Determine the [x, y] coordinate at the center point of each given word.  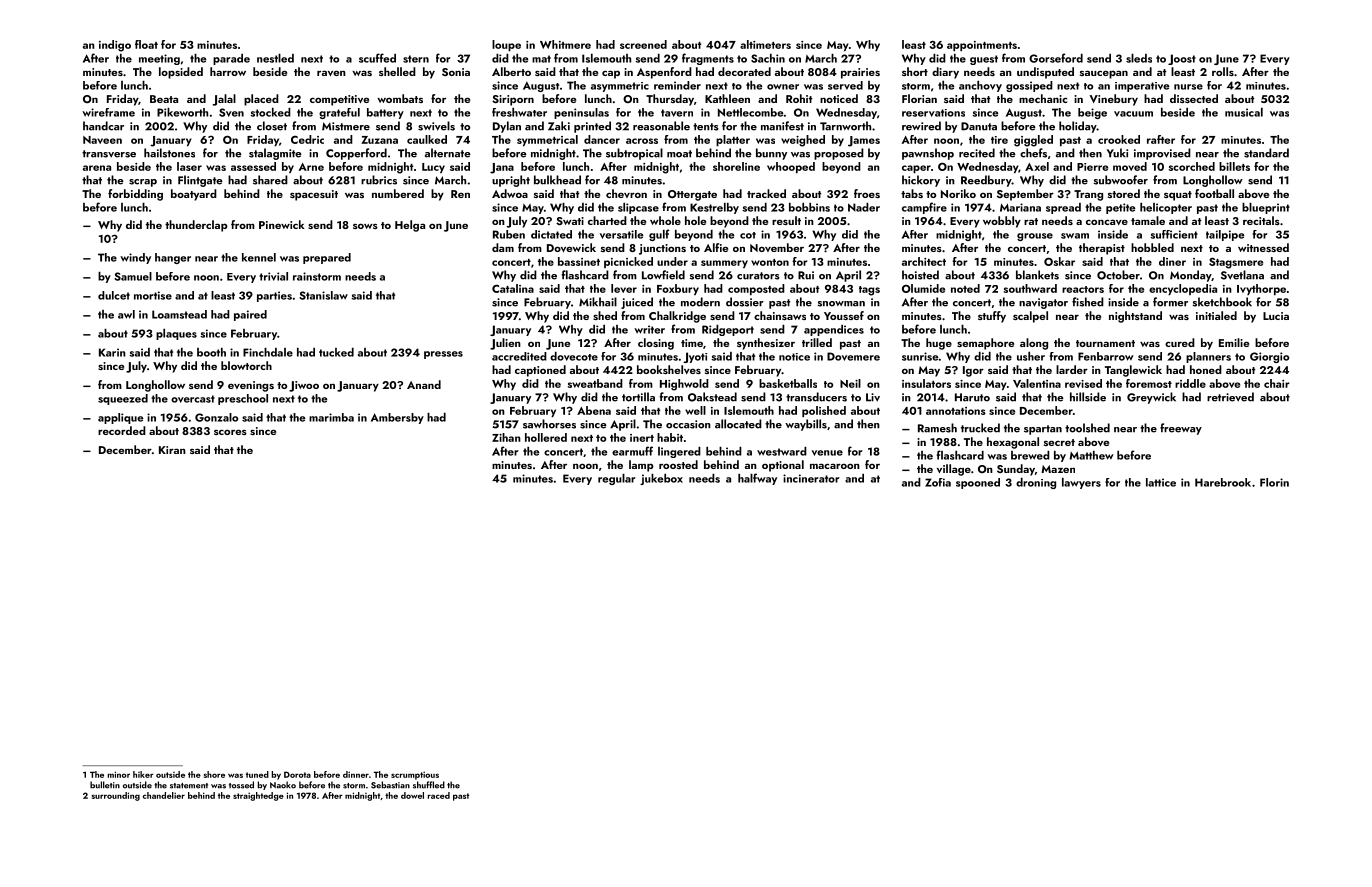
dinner [356, 774]
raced [439, 795]
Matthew [1092, 455]
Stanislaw [323, 295]
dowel [412, 795]
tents [706, 127]
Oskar [1059, 261]
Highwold [684, 385]
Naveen [102, 140]
